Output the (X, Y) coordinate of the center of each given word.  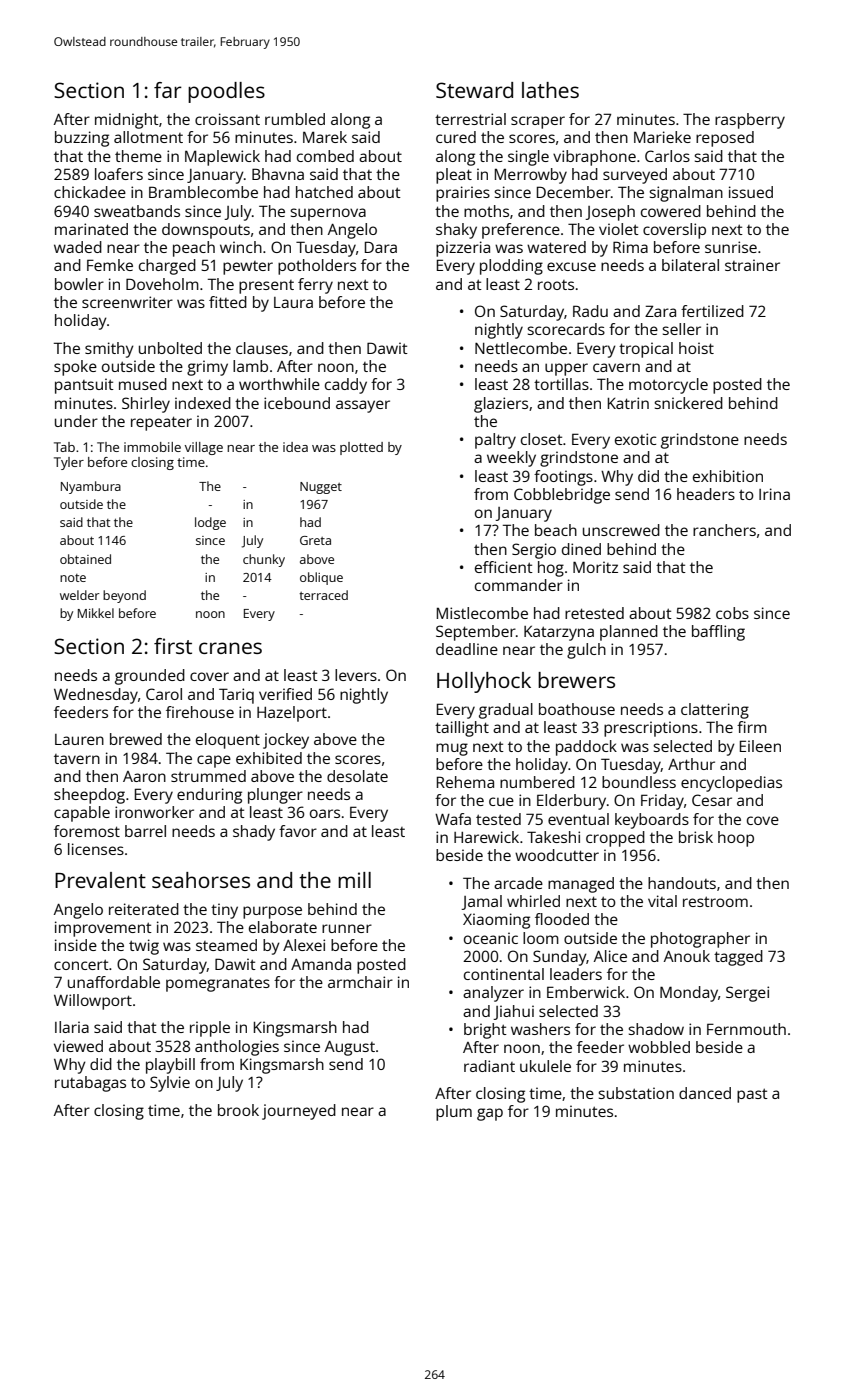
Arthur (691, 764)
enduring (209, 796)
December (574, 192)
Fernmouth (746, 1029)
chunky (264, 560)
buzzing (82, 139)
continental (504, 974)
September (476, 633)
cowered (671, 211)
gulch (586, 651)
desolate (357, 776)
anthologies (237, 1048)
